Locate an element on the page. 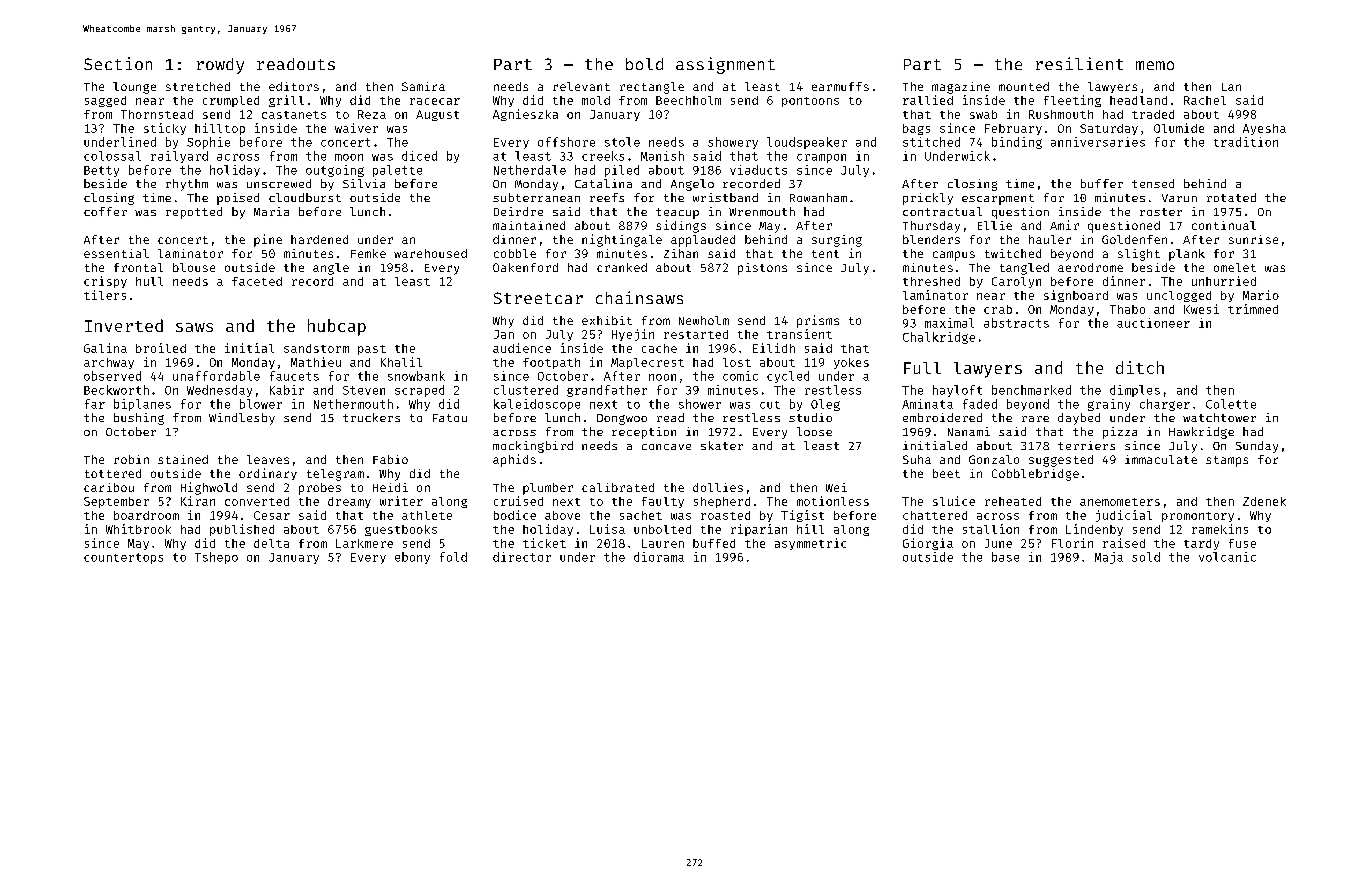  hayloft is located at coordinates (957, 391).
